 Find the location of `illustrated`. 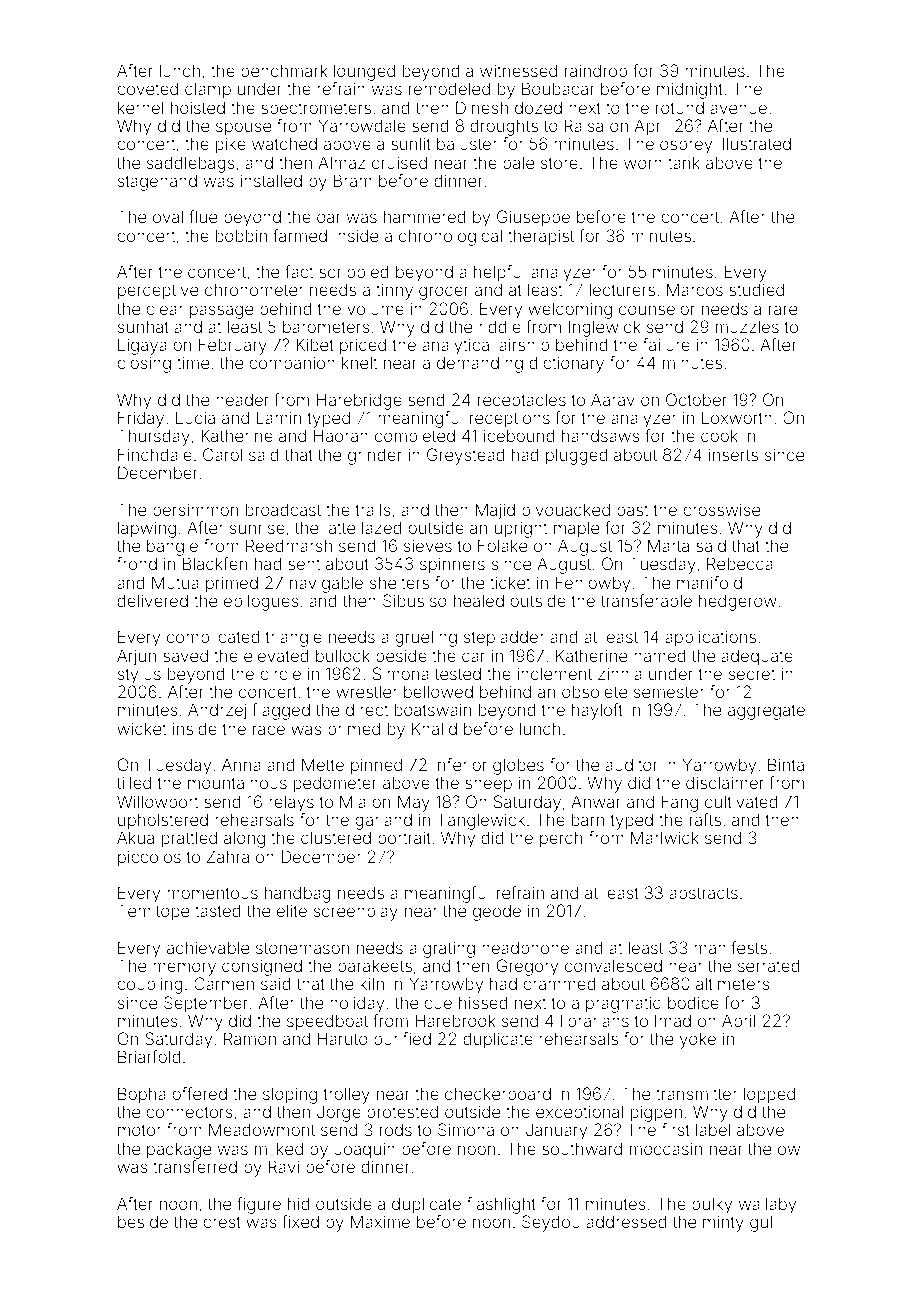

illustrated is located at coordinates (755, 143).
